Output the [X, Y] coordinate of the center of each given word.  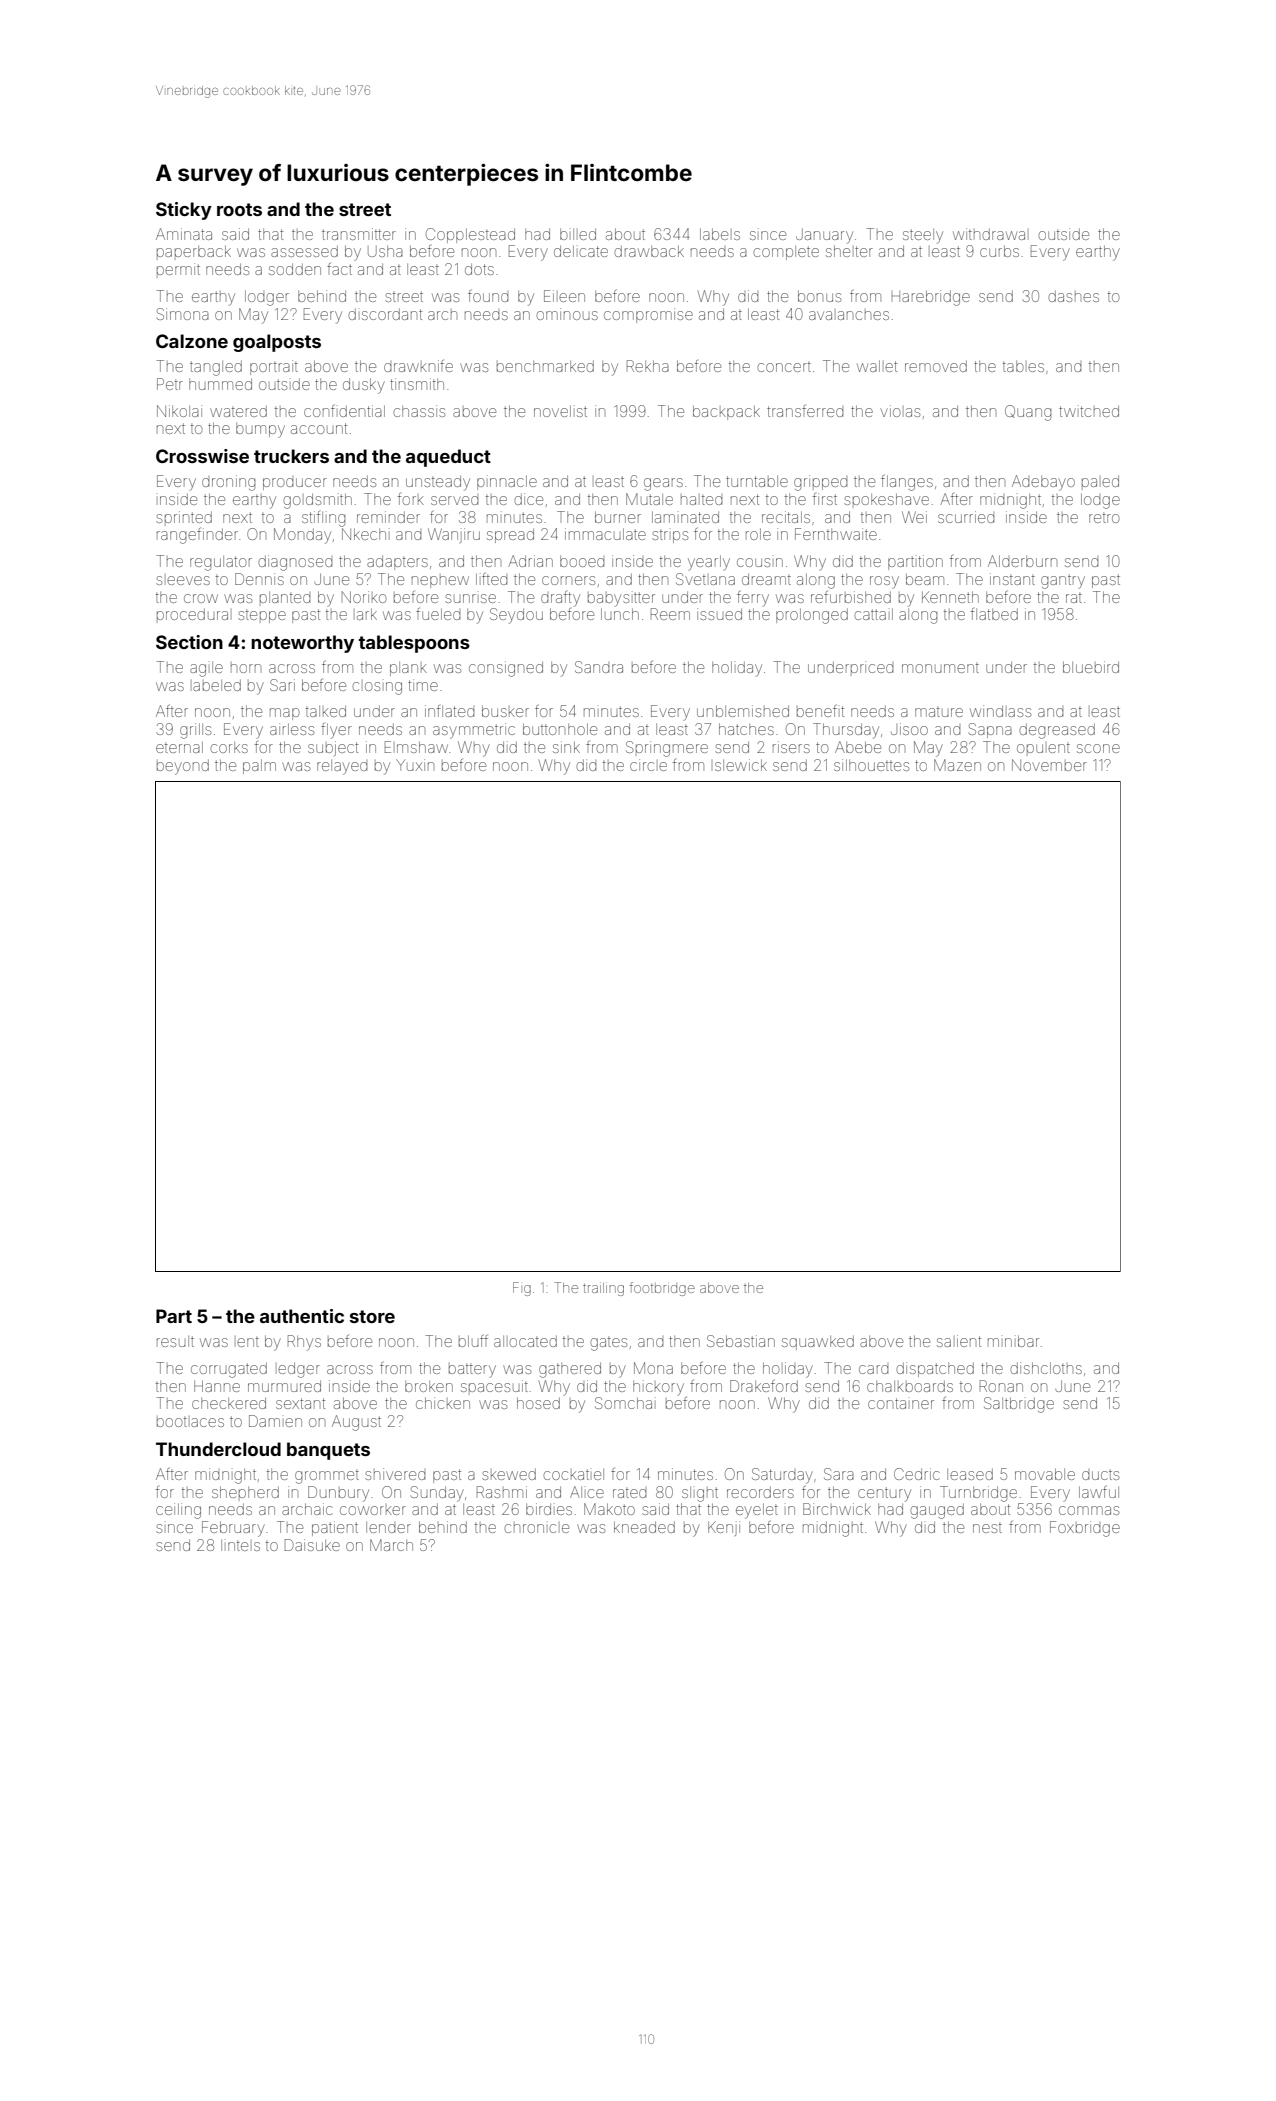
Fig [522, 1289]
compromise [648, 315]
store [372, 1316]
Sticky [184, 211]
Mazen [957, 765]
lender [388, 1527]
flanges [907, 483]
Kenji [724, 1528]
